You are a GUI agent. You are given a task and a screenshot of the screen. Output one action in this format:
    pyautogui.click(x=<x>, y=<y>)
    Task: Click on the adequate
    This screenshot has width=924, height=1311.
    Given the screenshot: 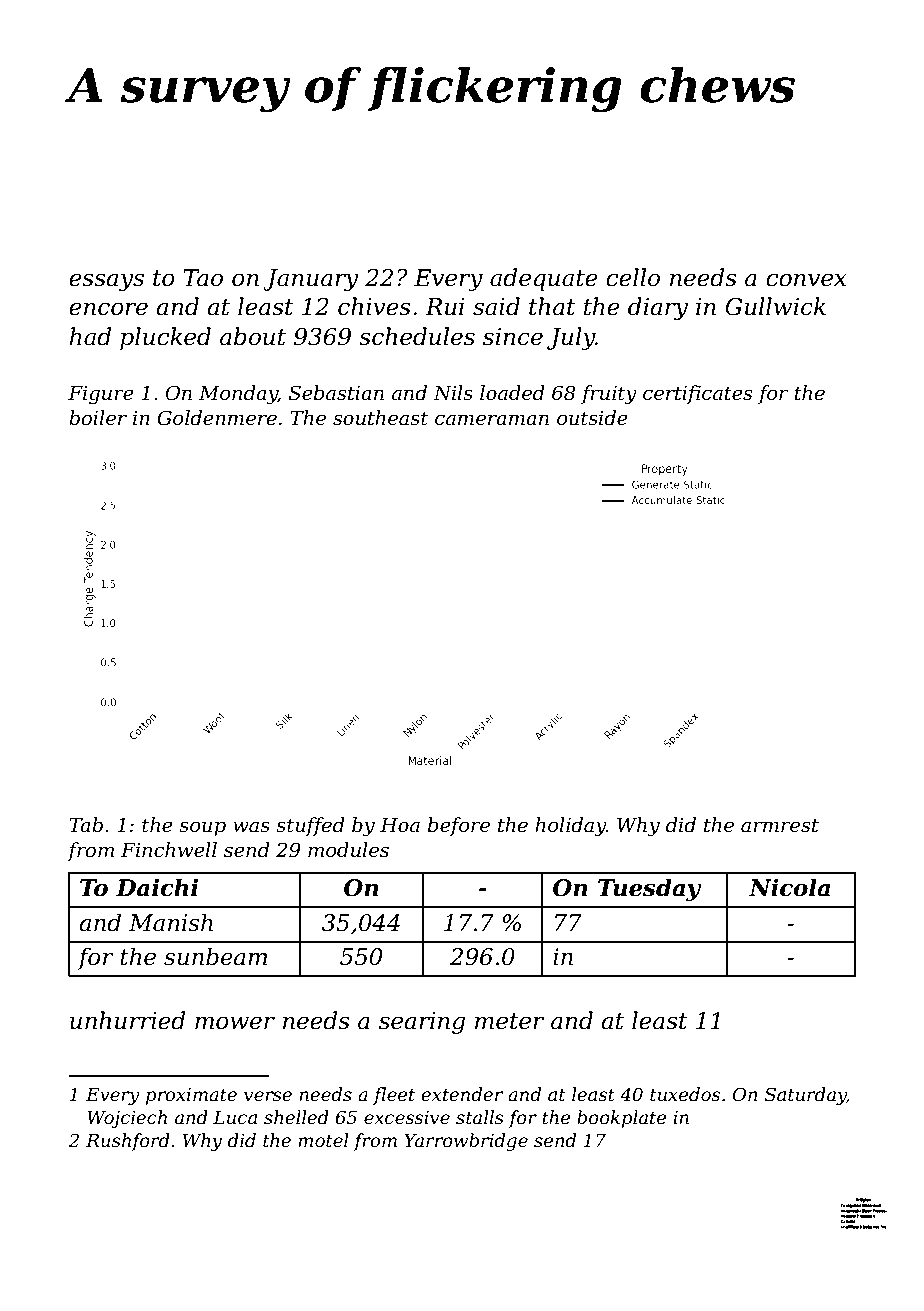 What is the action you would take?
    pyautogui.click(x=544, y=279)
